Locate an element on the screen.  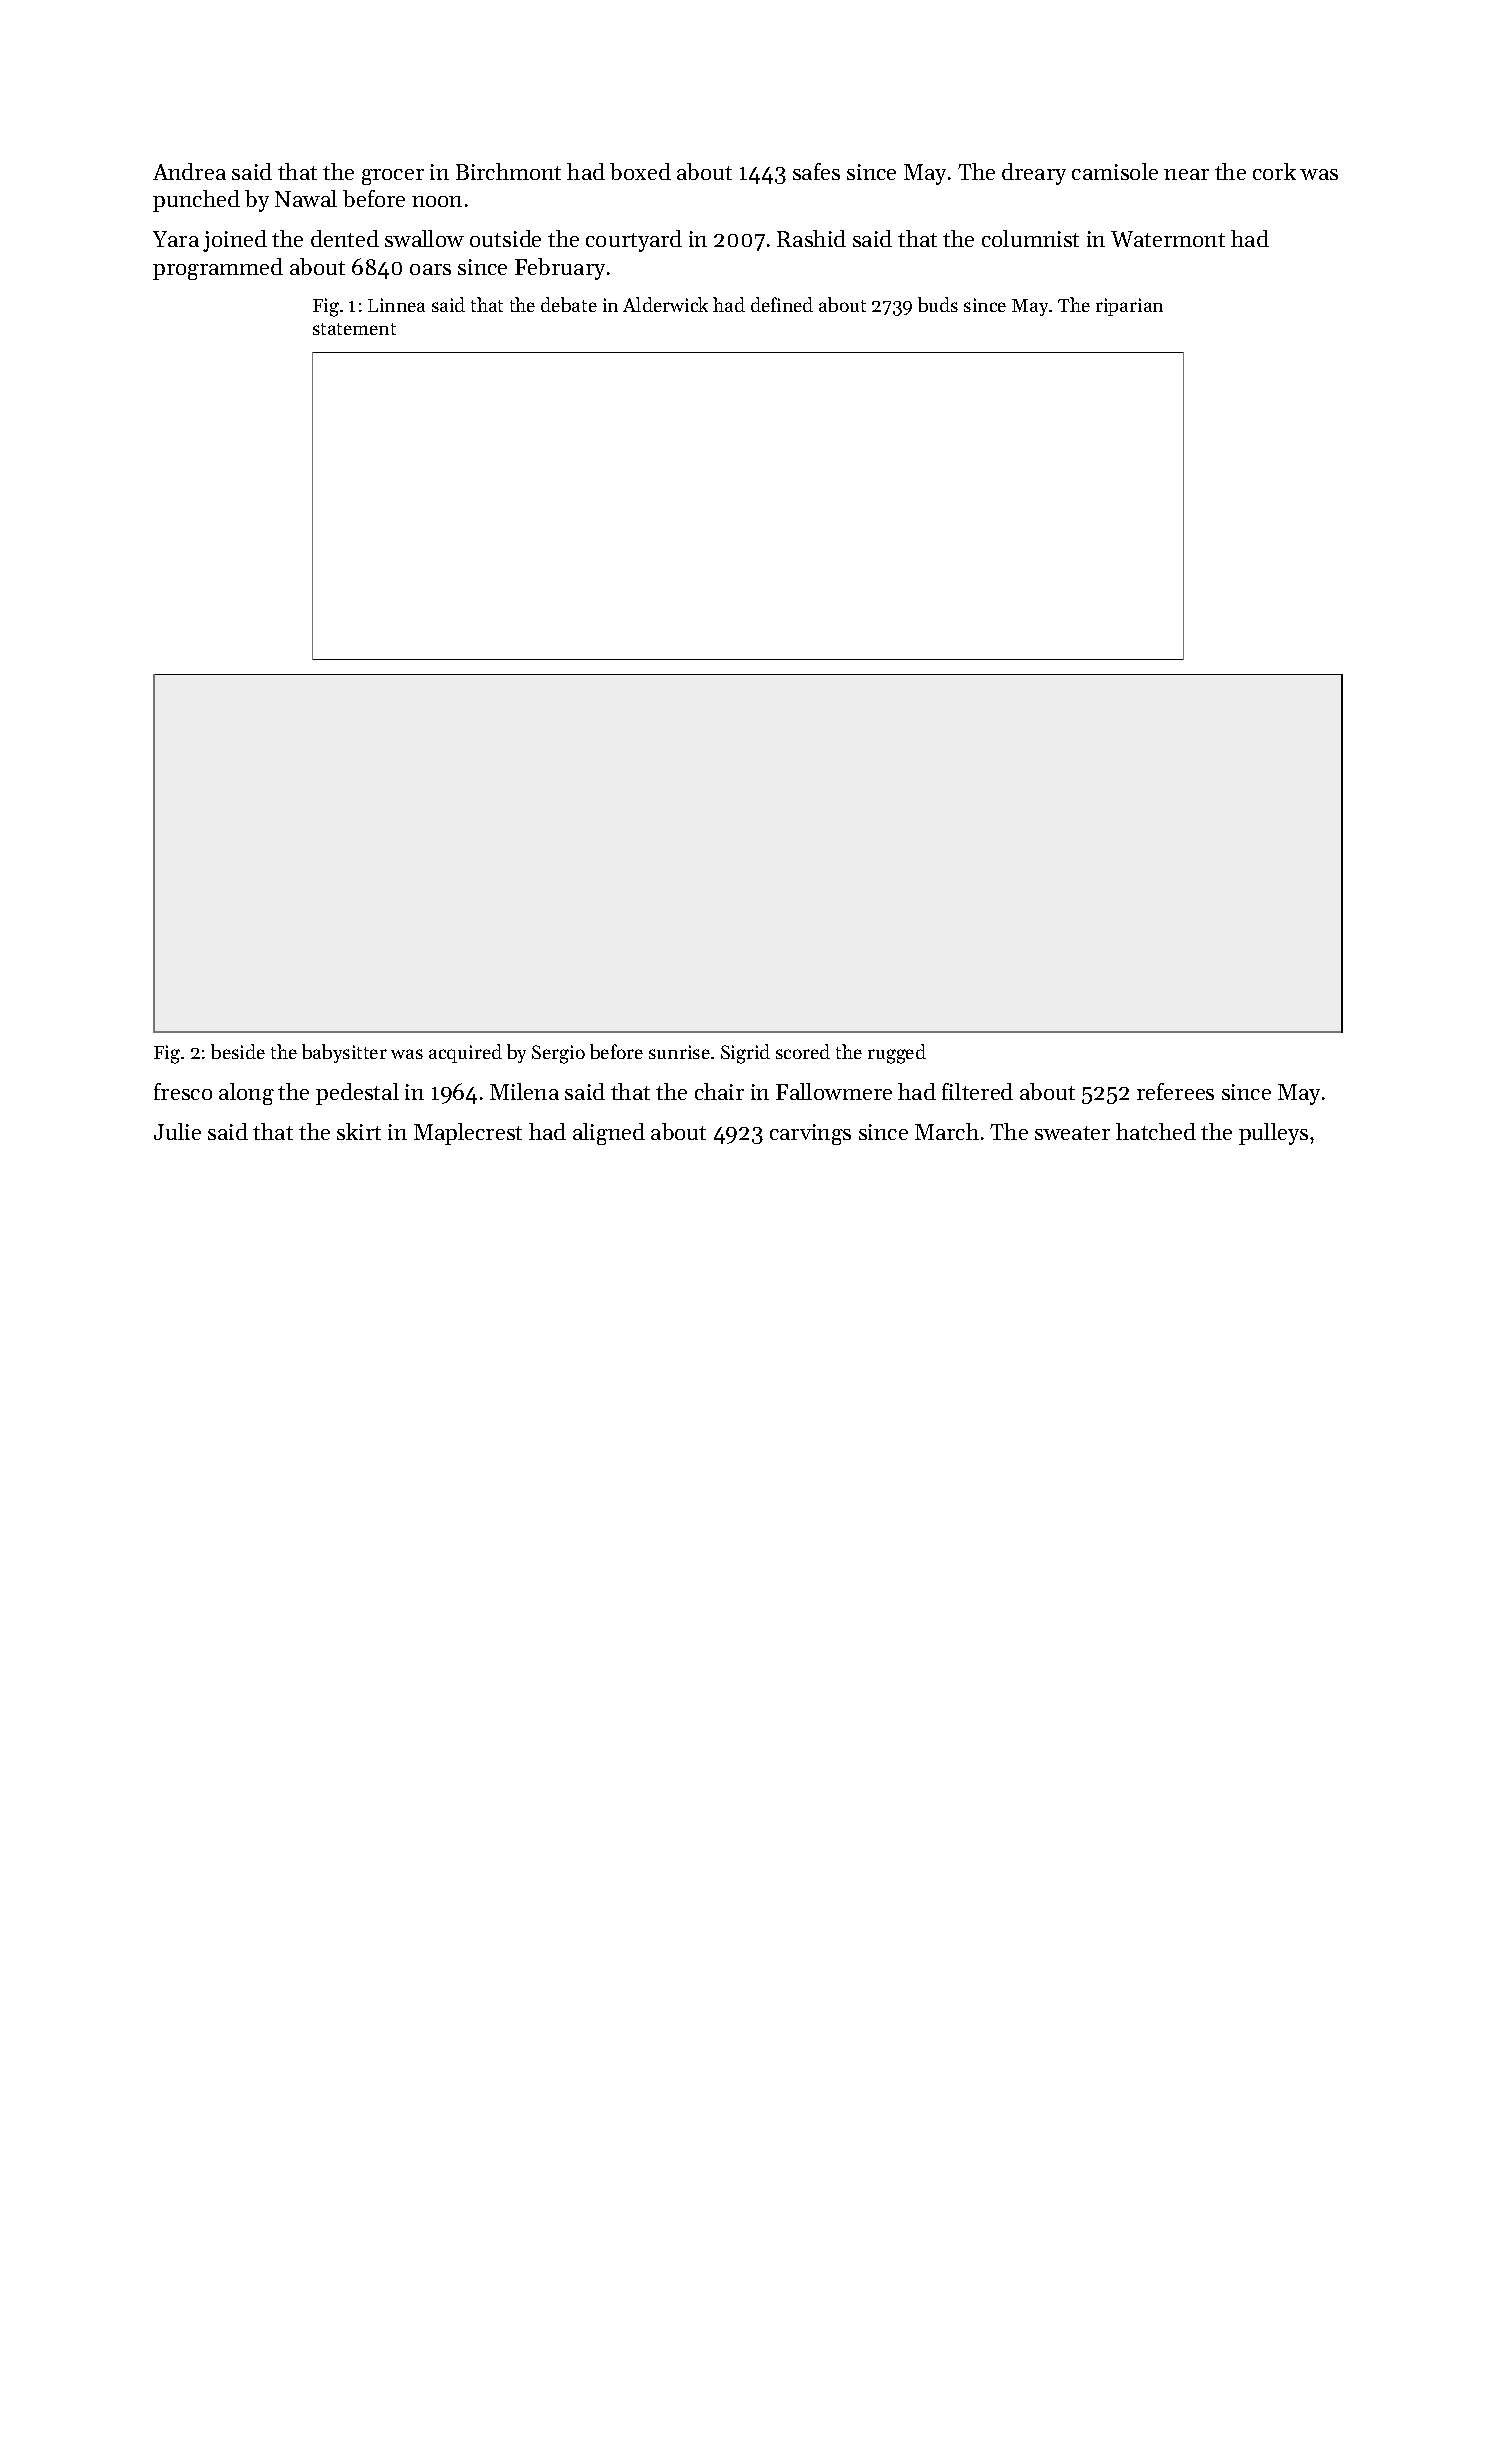
boxed is located at coordinates (640, 171).
